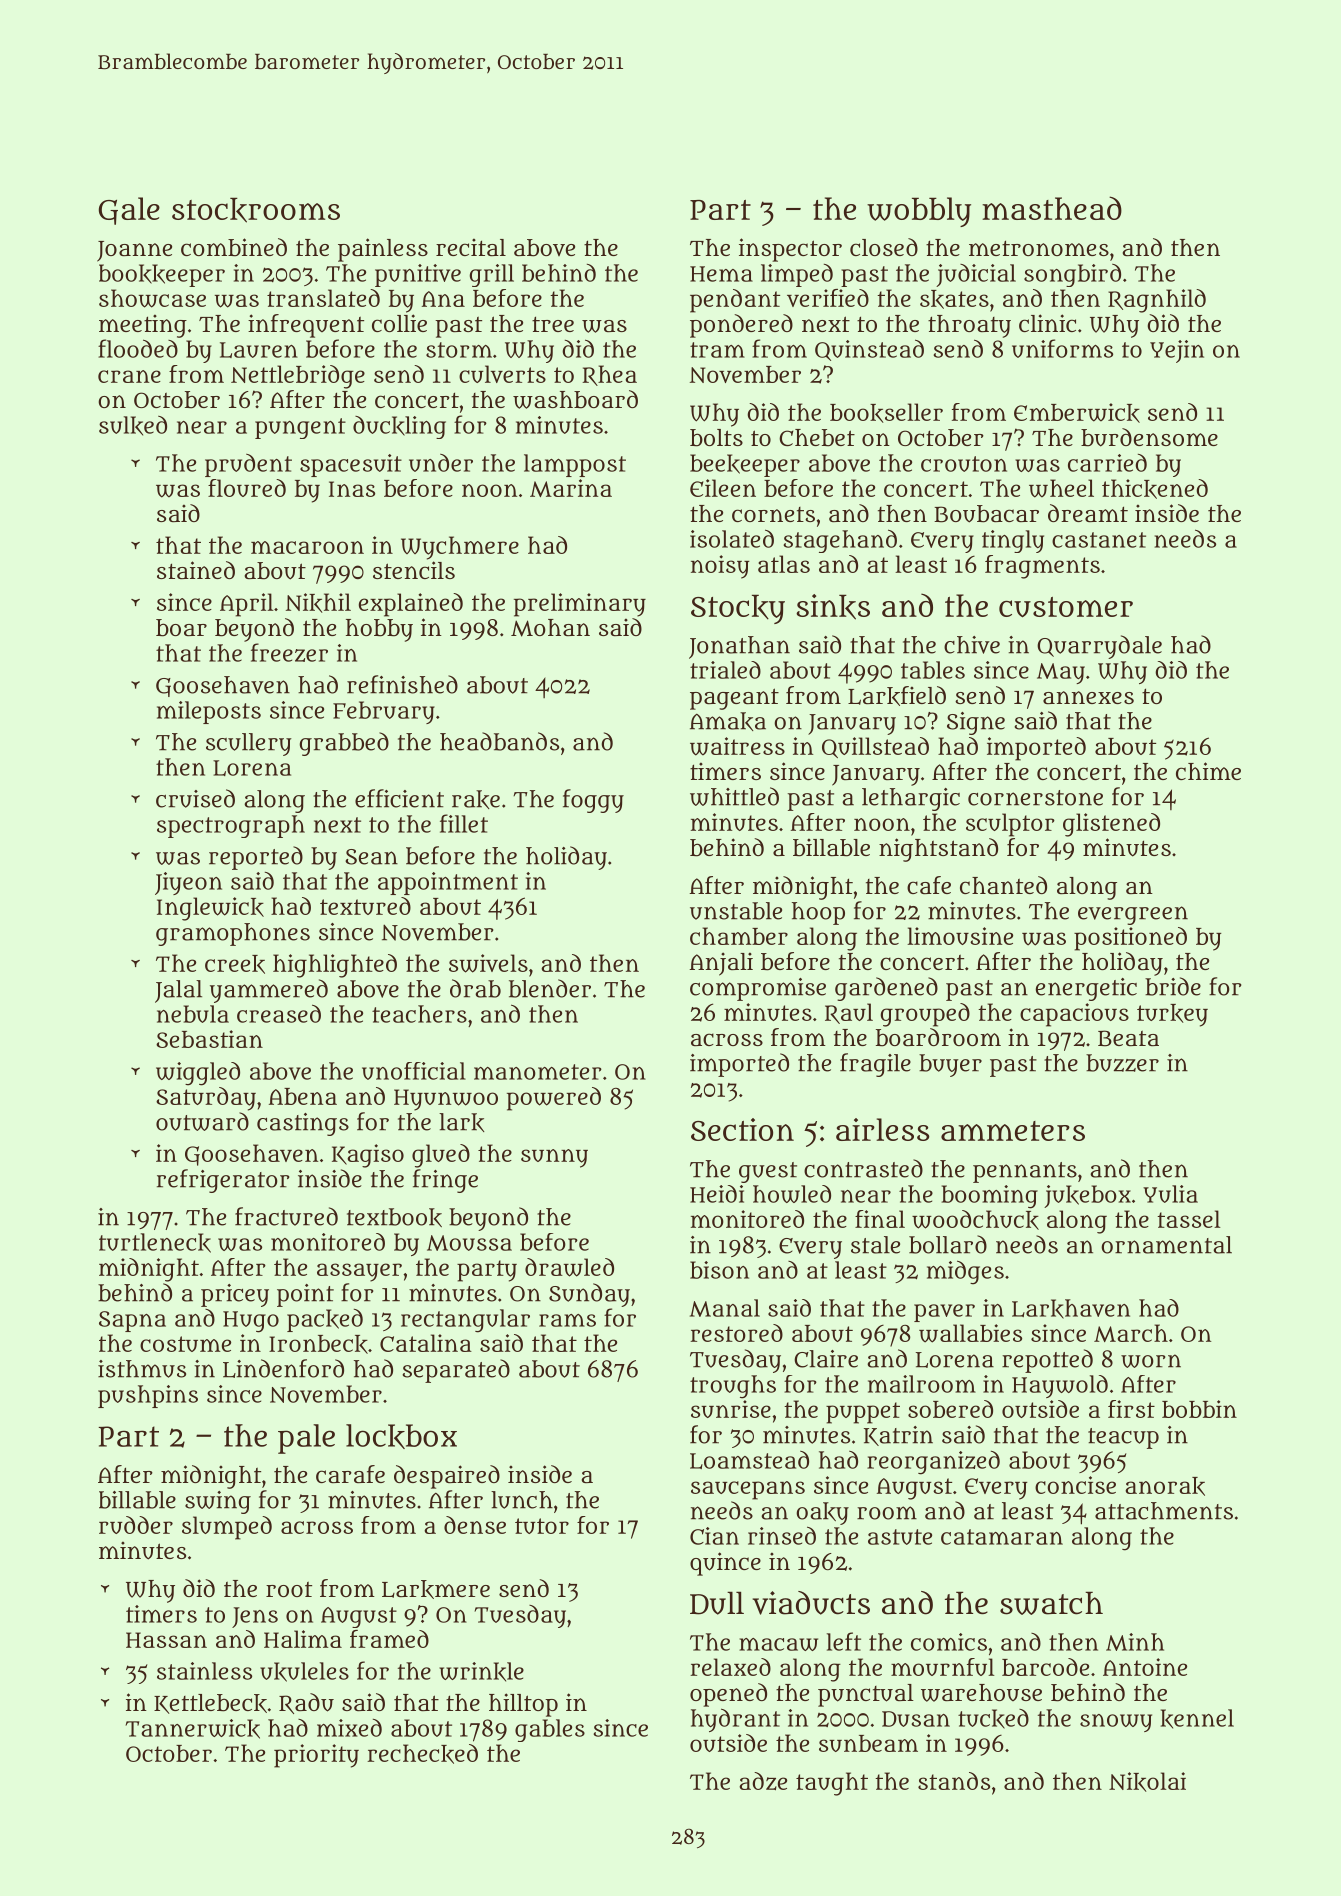 The height and width of the screenshot is (1896, 1341). What do you see at coordinates (129, 211) in the screenshot?
I see `Gale` at bounding box center [129, 211].
